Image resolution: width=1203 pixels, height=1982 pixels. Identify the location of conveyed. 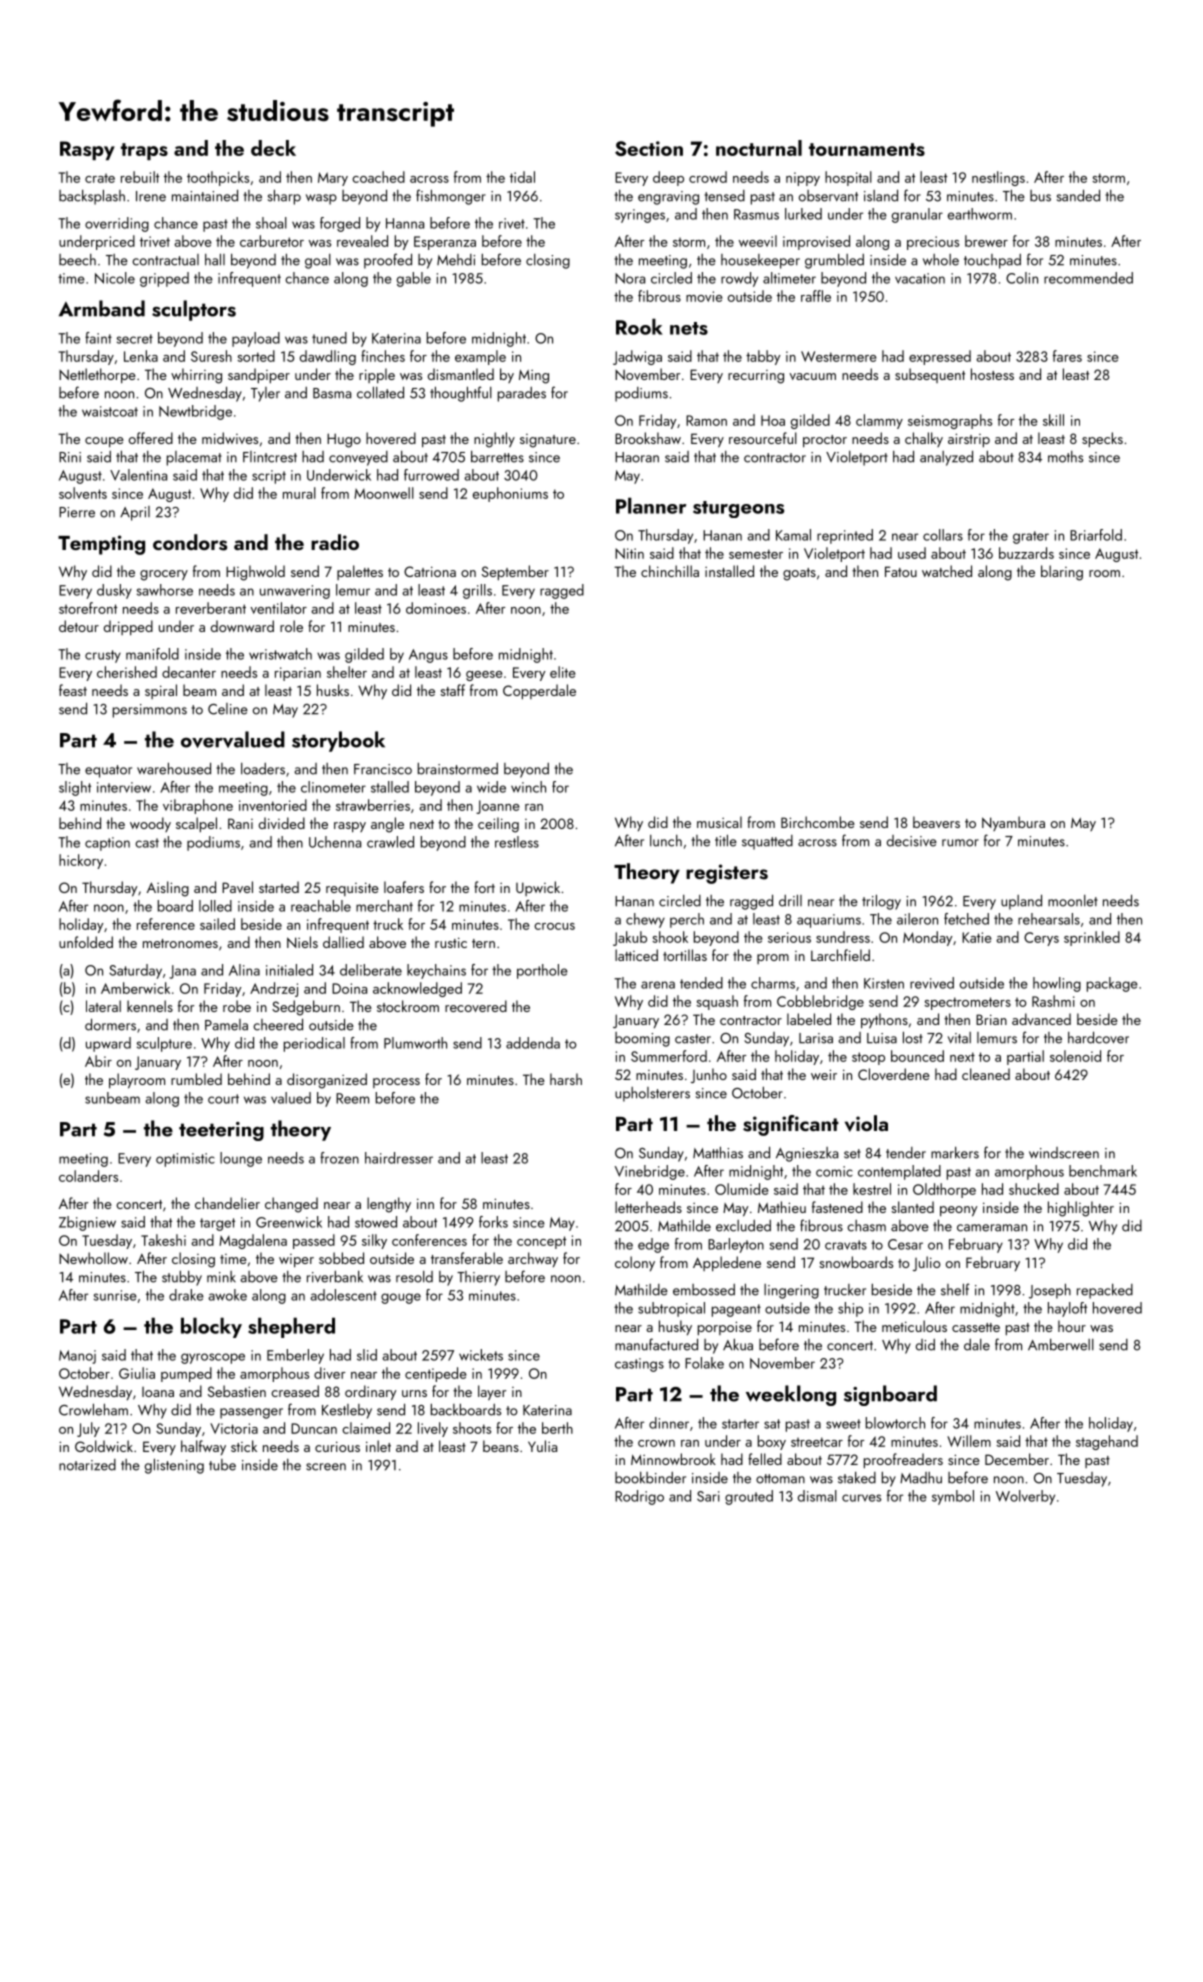
(358, 458).
